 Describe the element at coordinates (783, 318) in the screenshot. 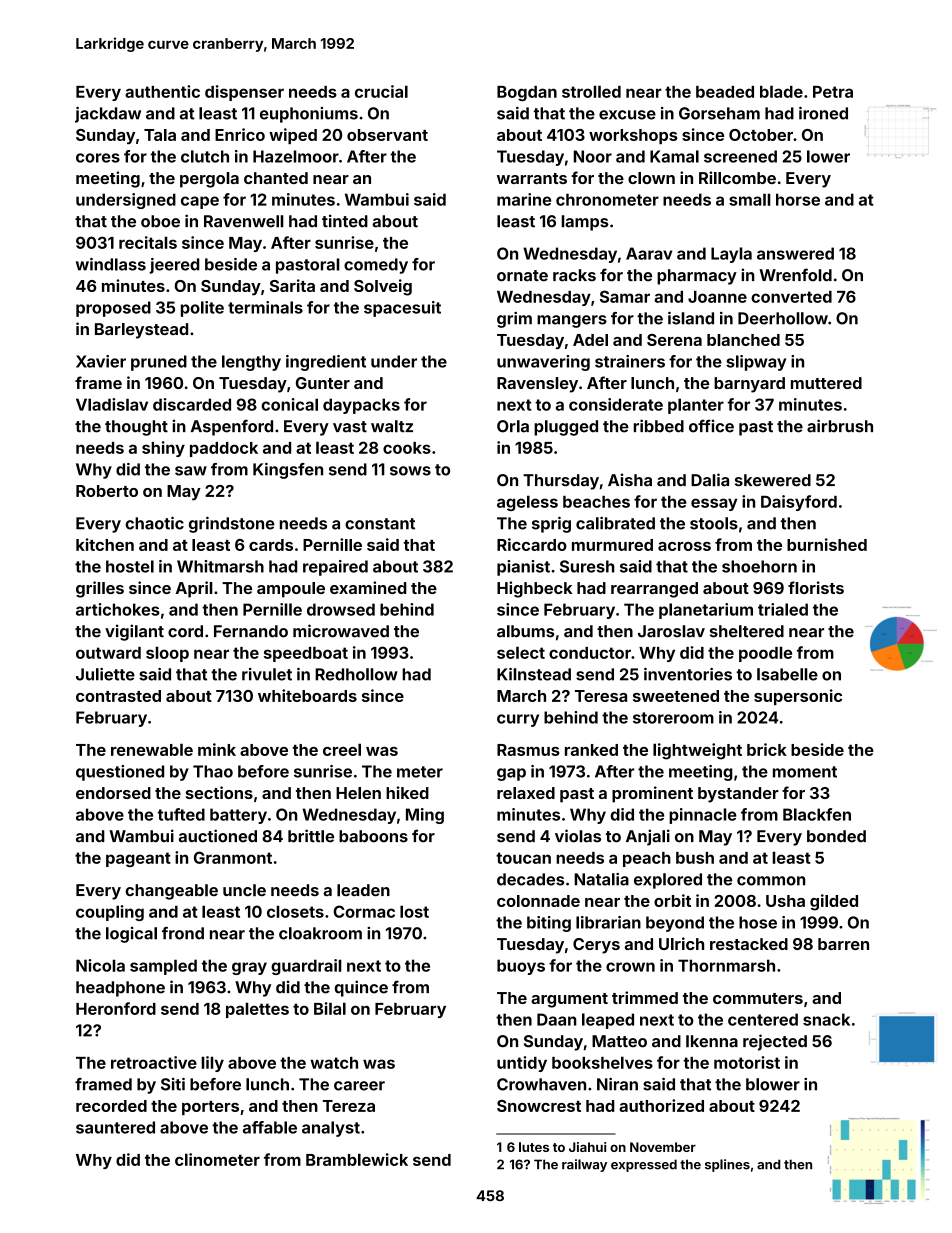

I see `Deerhollow` at that location.
